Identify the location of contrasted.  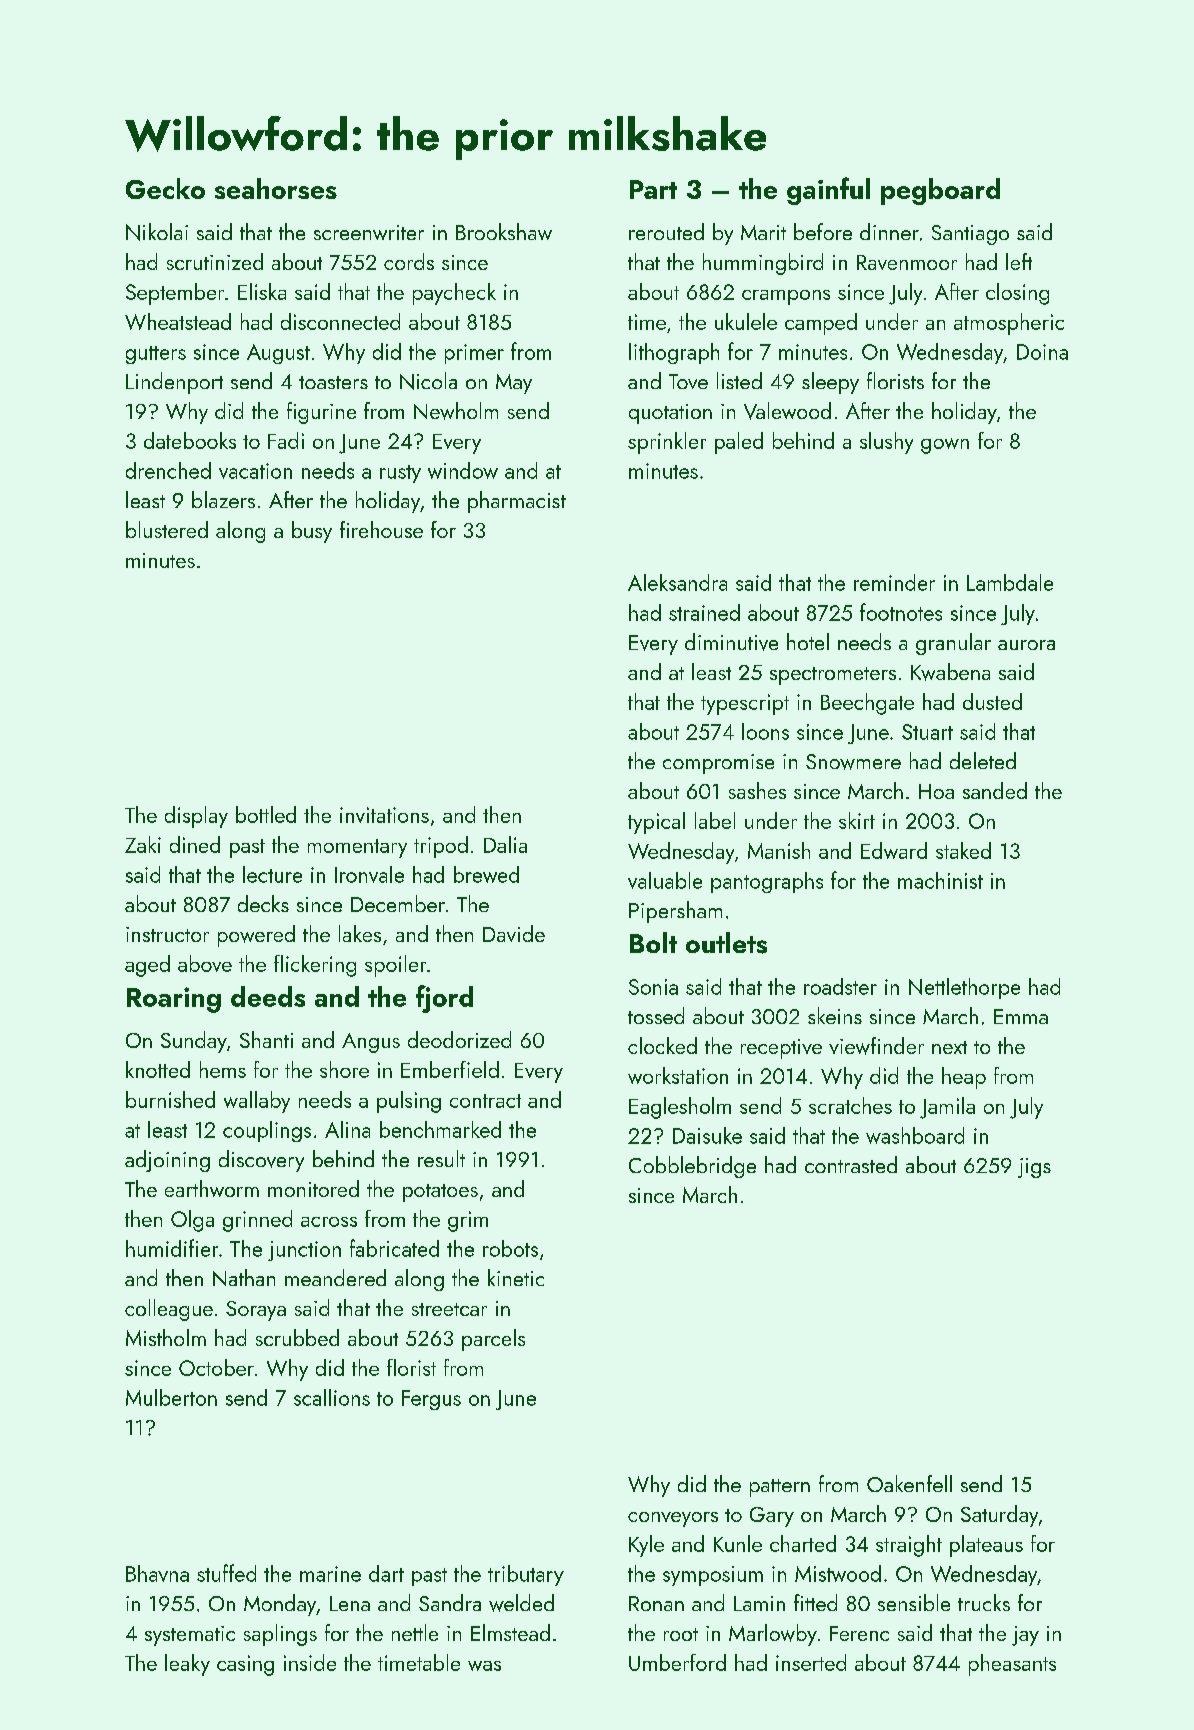
(851, 1164).
